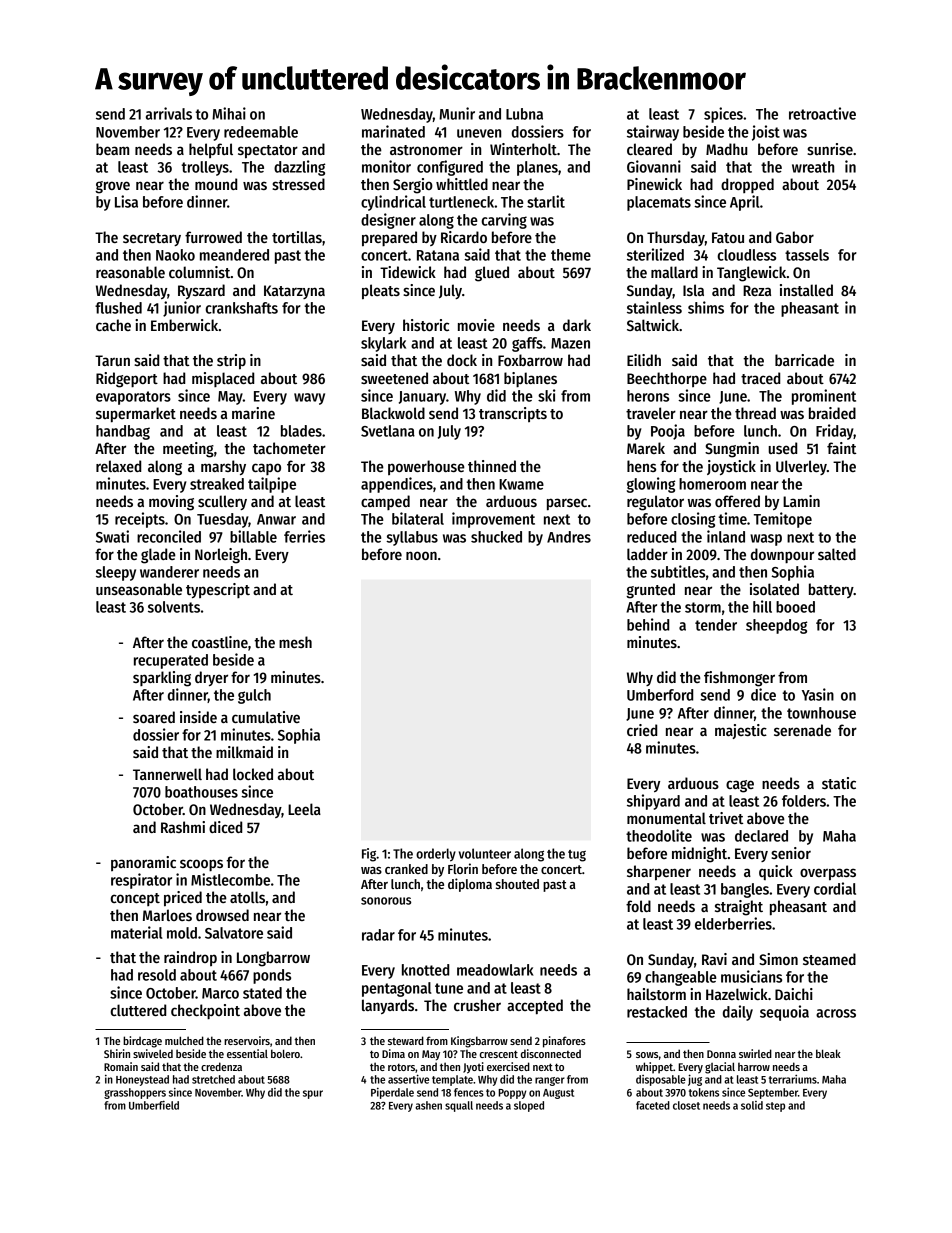 The height and width of the document is (1233, 952). I want to click on cried, so click(642, 730).
